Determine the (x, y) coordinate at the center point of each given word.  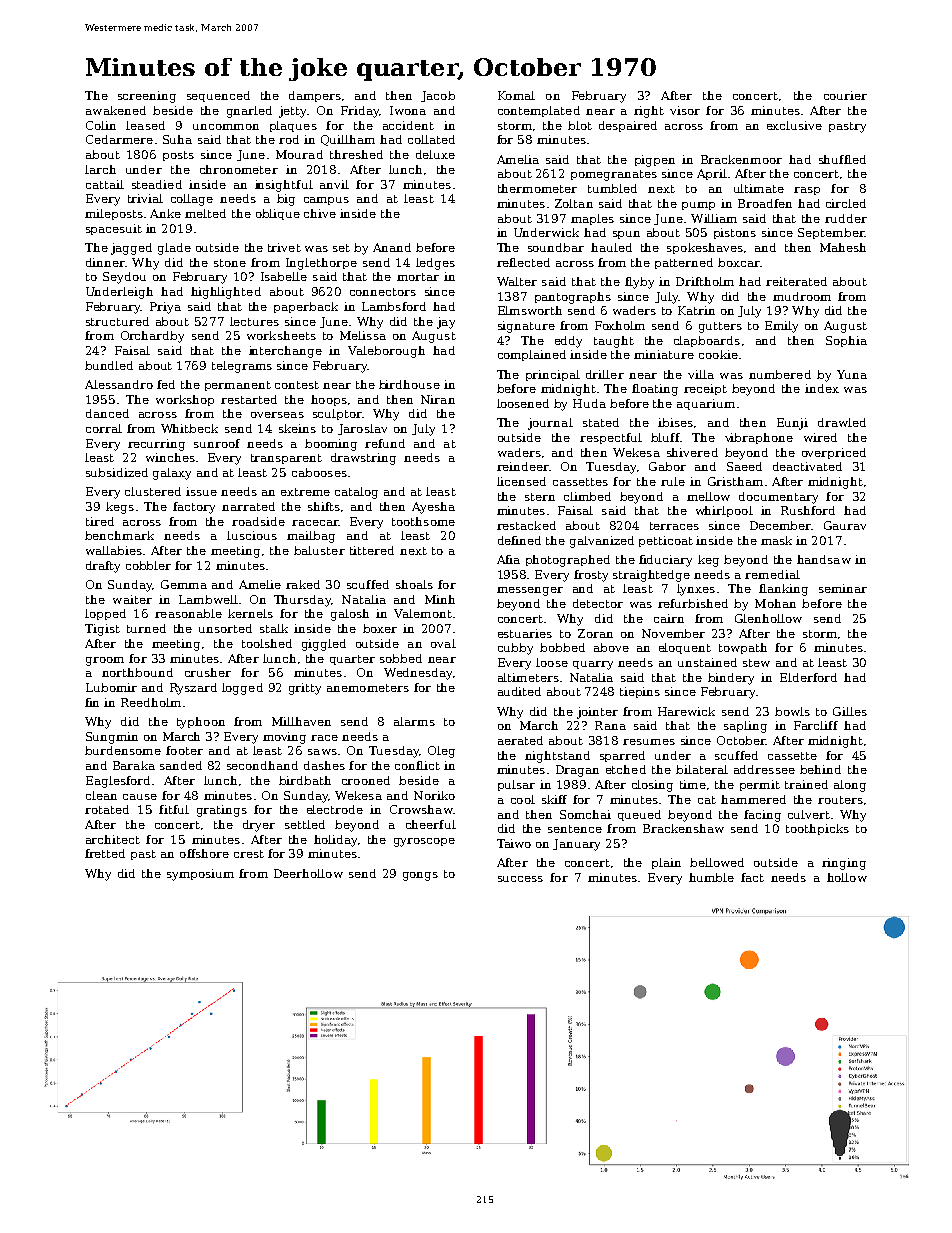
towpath (743, 648)
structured (117, 321)
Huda (589, 403)
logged (242, 689)
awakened (116, 110)
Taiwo (514, 843)
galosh (350, 615)
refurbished (693, 603)
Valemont (423, 613)
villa (701, 374)
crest (249, 854)
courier (845, 95)
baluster (319, 550)
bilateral (702, 769)
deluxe (435, 154)
